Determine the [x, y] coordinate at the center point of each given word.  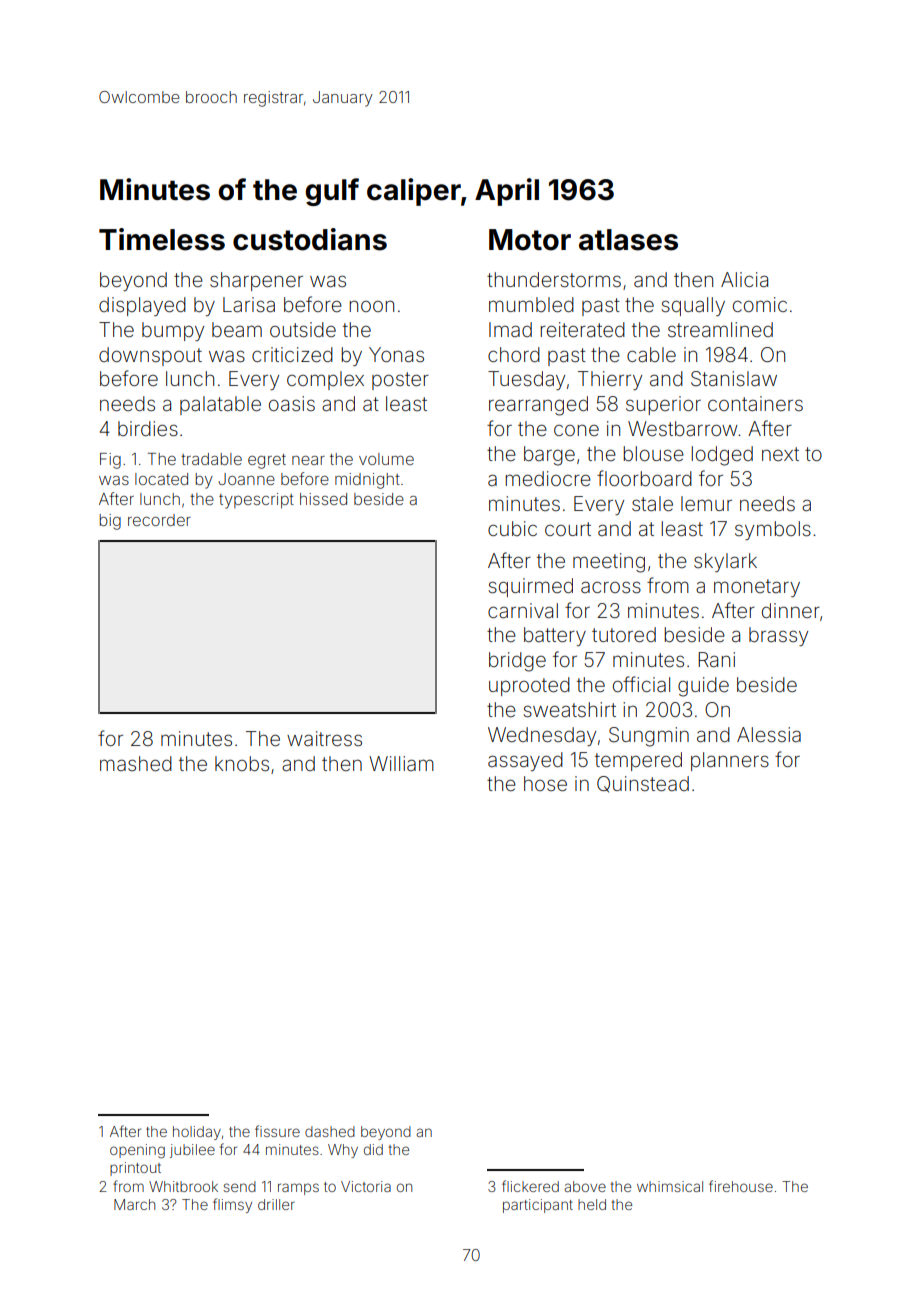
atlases [628, 240]
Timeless [162, 239]
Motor [530, 240]
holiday [197, 1133]
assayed [525, 761]
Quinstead [643, 784]
